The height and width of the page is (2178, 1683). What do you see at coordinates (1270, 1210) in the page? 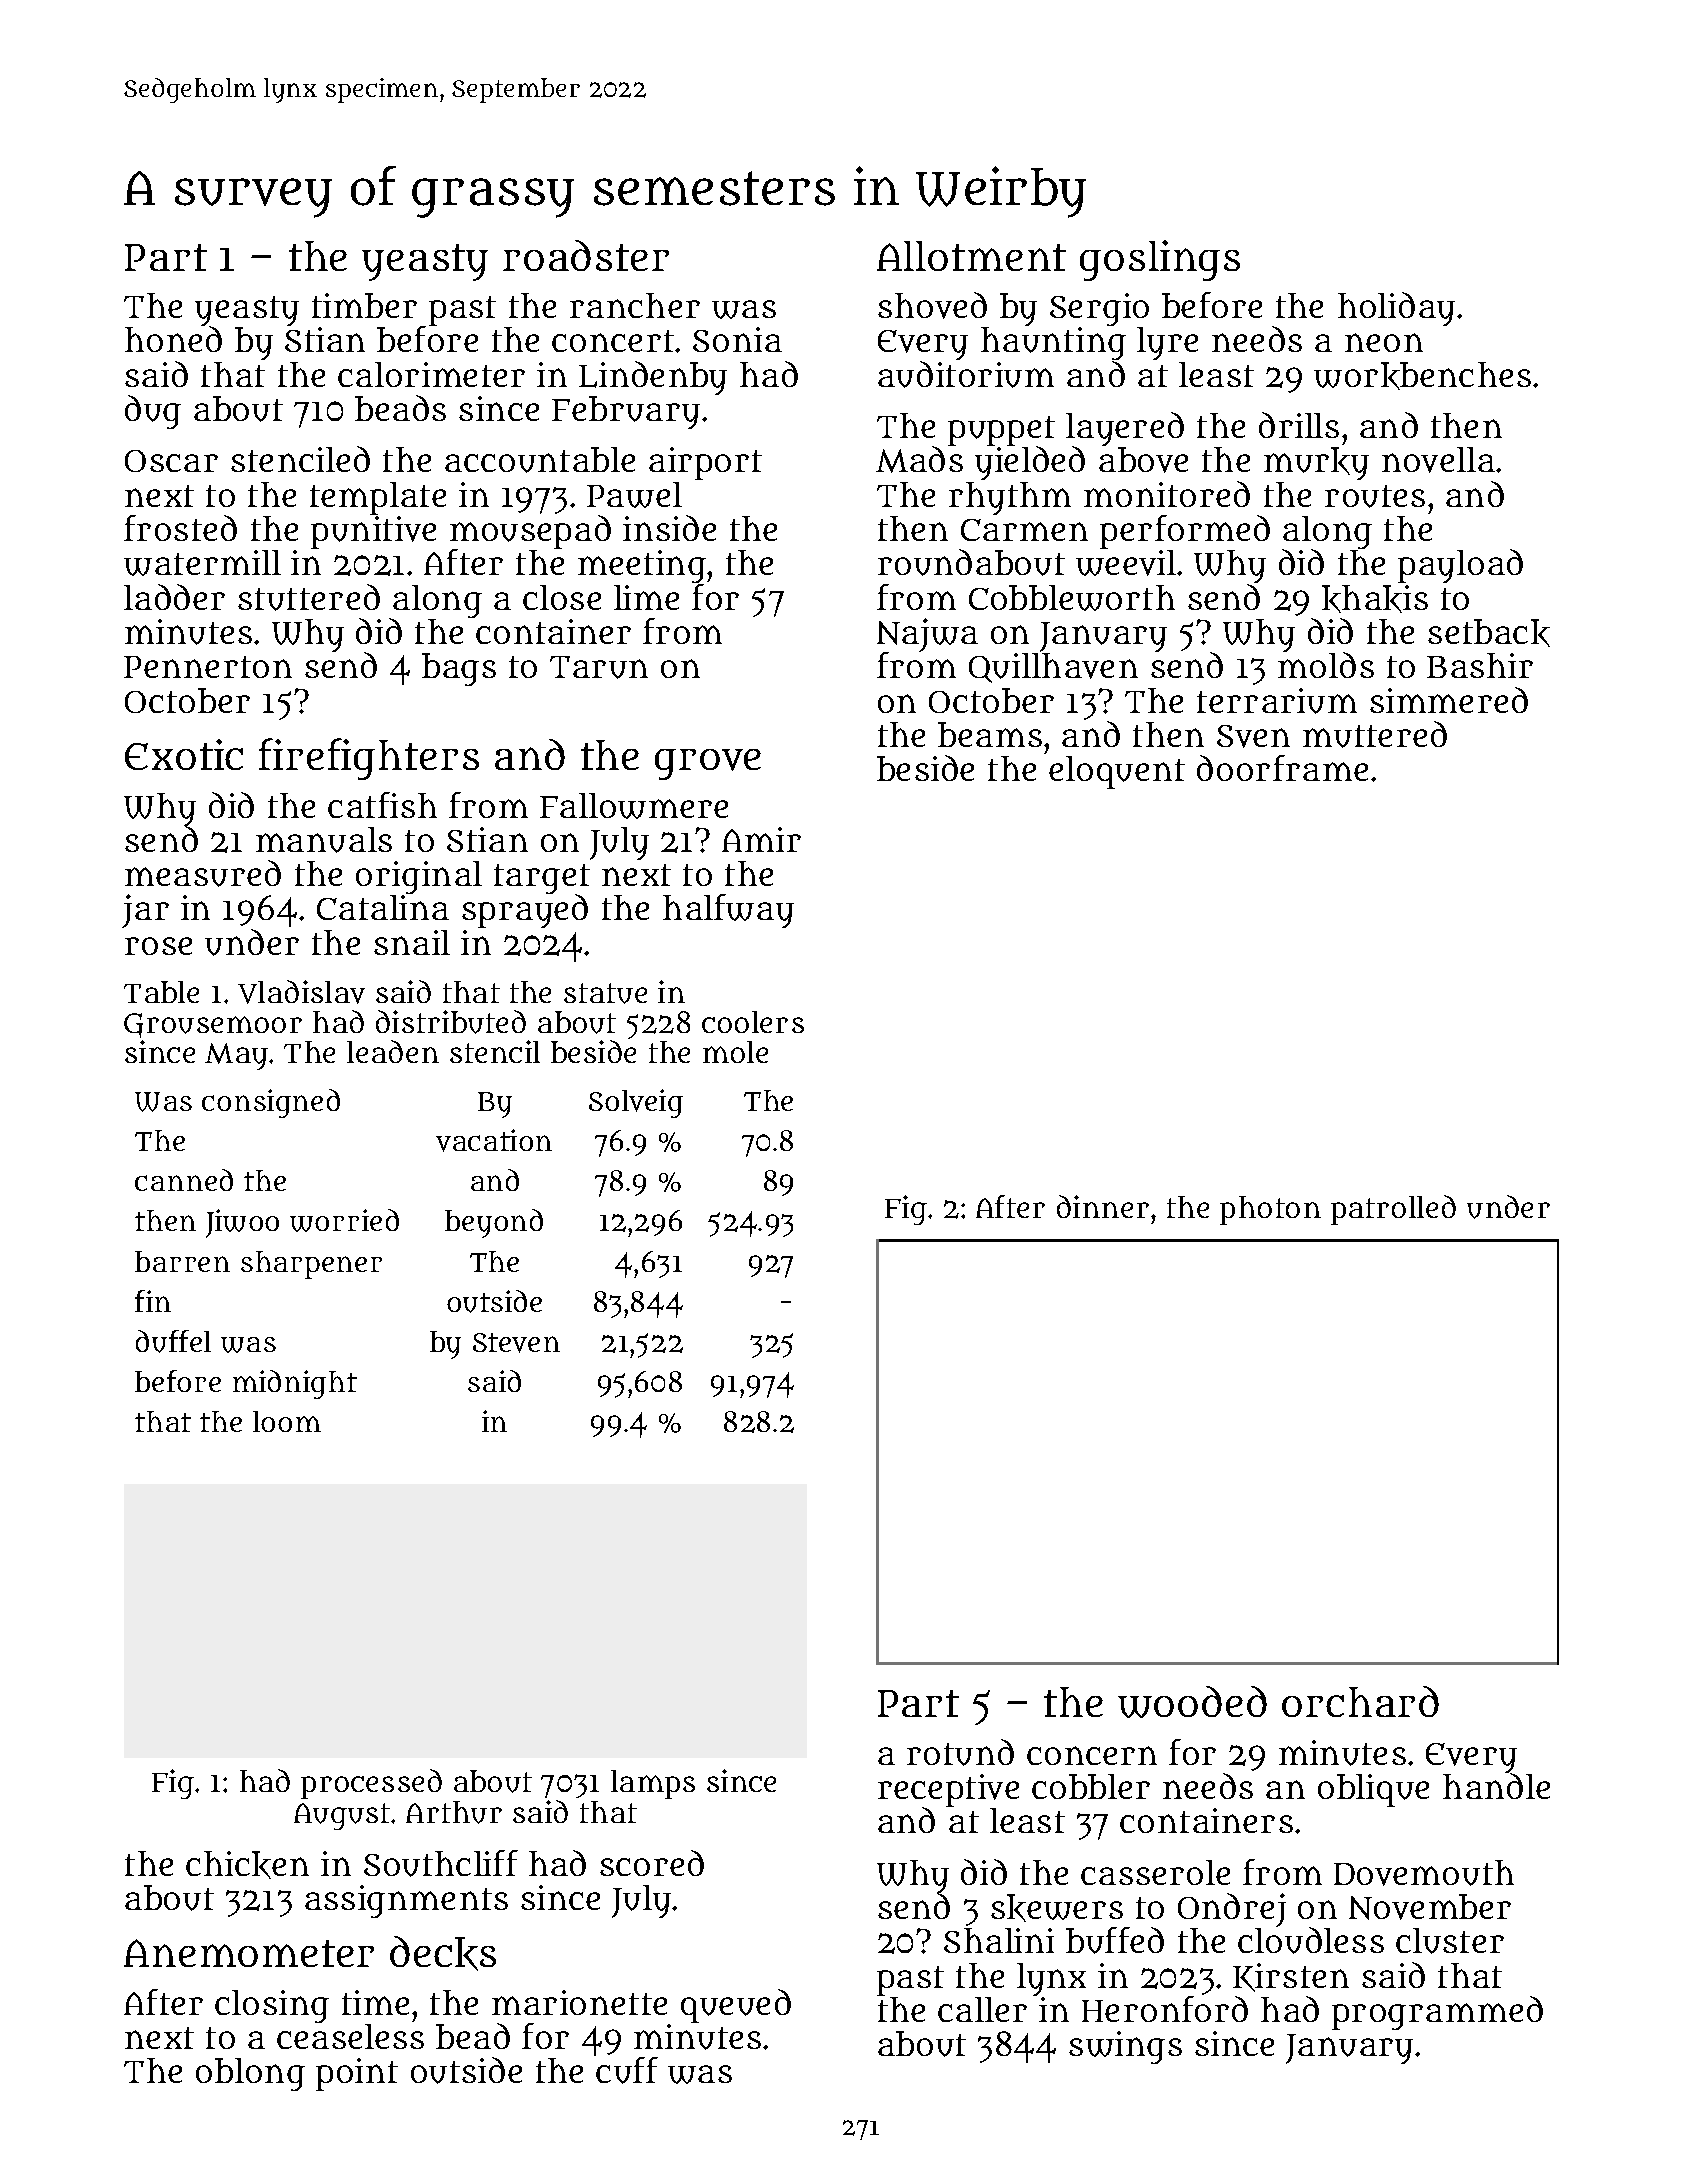
I see `photon` at bounding box center [1270, 1210].
